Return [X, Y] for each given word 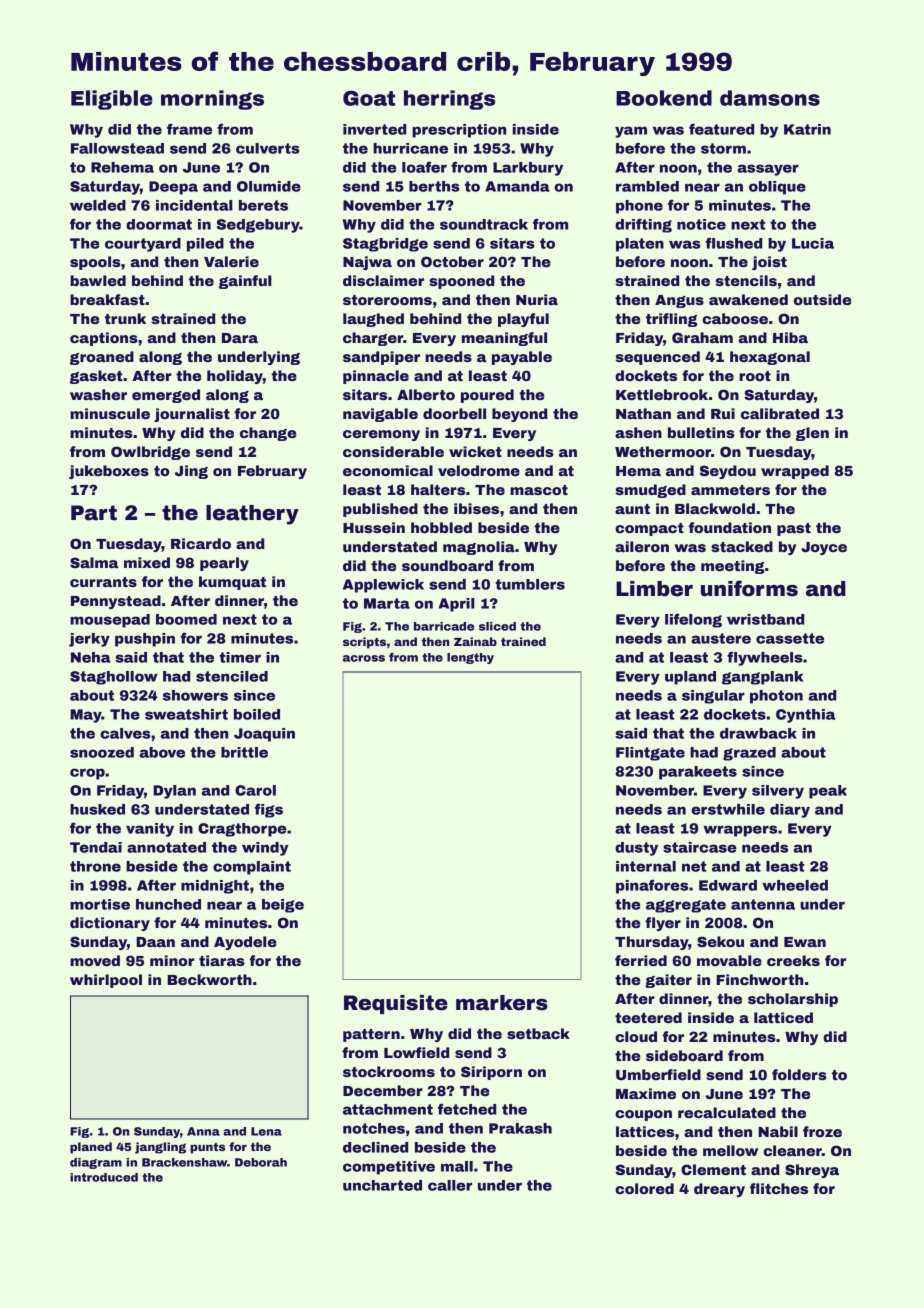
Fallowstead [117, 148]
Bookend [664, 98]
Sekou [720, 941]
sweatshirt [186, 714]
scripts [364, 643]
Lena [266, 1131]
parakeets [698, 773]
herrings [449, 100]
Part [94, 513]
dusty [636, 849]
